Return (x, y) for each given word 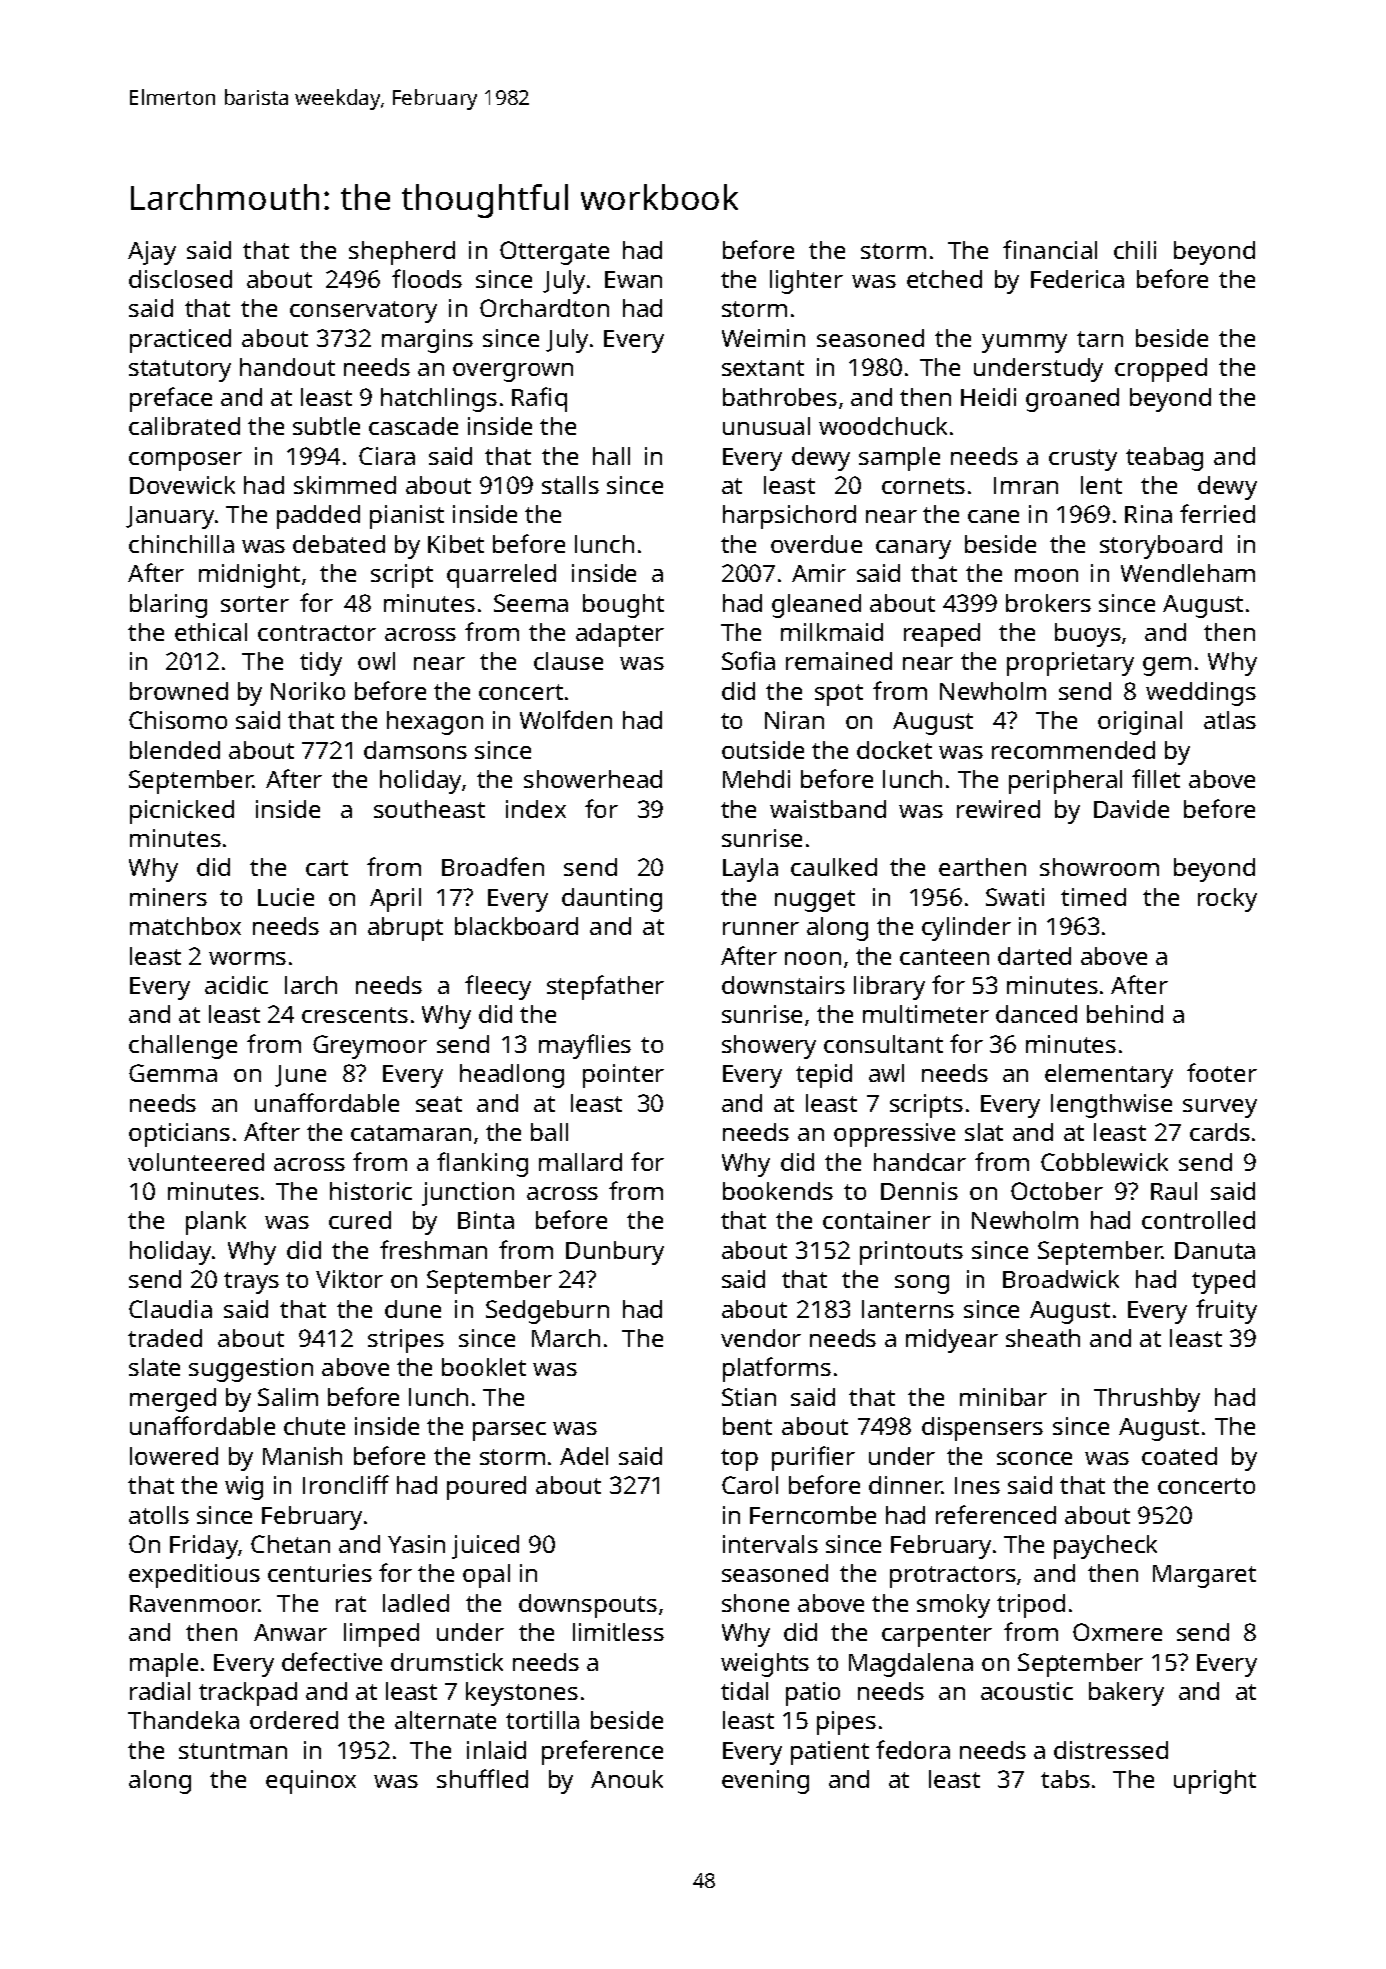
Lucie (286, 897)
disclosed (180, 279)
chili (1135, 250)
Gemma (173, 1073)
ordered (294, 1720)
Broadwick (1061, 1279)
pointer (623, 1076)
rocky (1227, 900)
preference (602, 1752)
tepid (824, 1076)
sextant (763, 368)
